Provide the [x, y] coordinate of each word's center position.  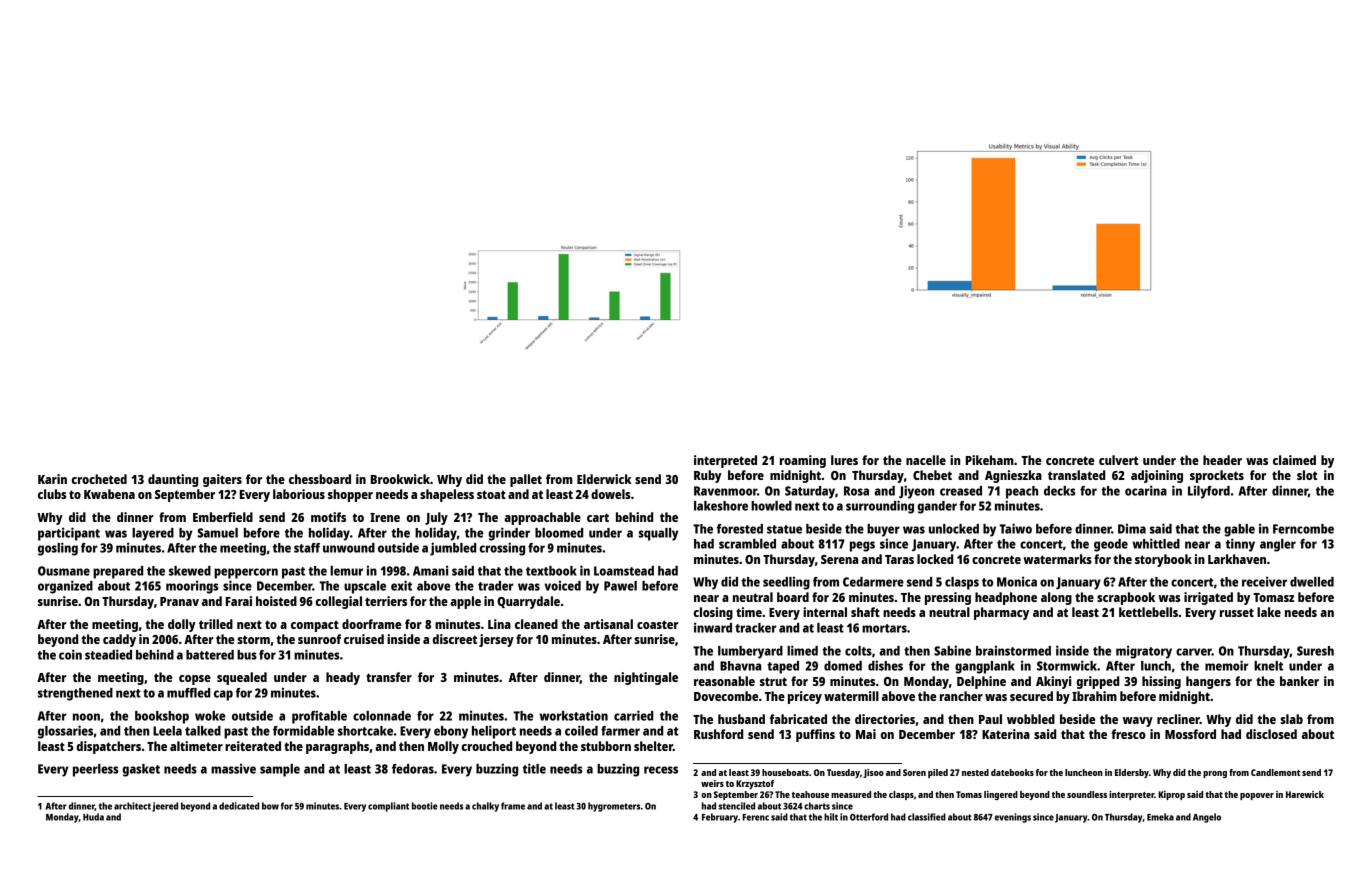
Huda [93, 817]
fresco [1128, 734]
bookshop [162, 717]
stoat [491, 494]
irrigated [1208, 598]
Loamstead [624, 571]
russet [1237, 612]
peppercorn [246, 573]
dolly [182, 625]
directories [885, 719]
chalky [485, 807]
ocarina [1146, 490]
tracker [755, 628]
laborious [299, 494]
